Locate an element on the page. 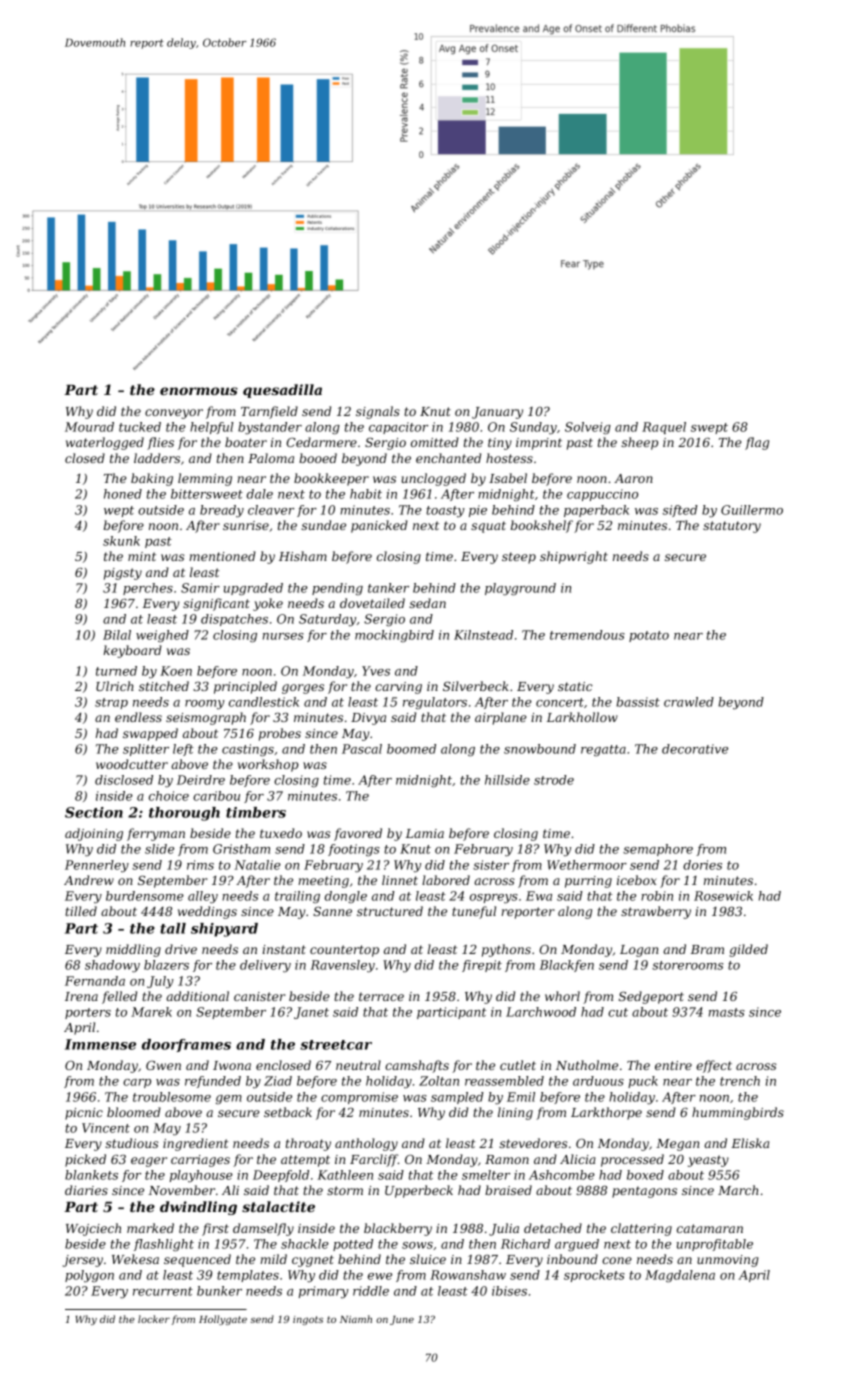  hummingbirds is located at coordinates (738, 1113).
